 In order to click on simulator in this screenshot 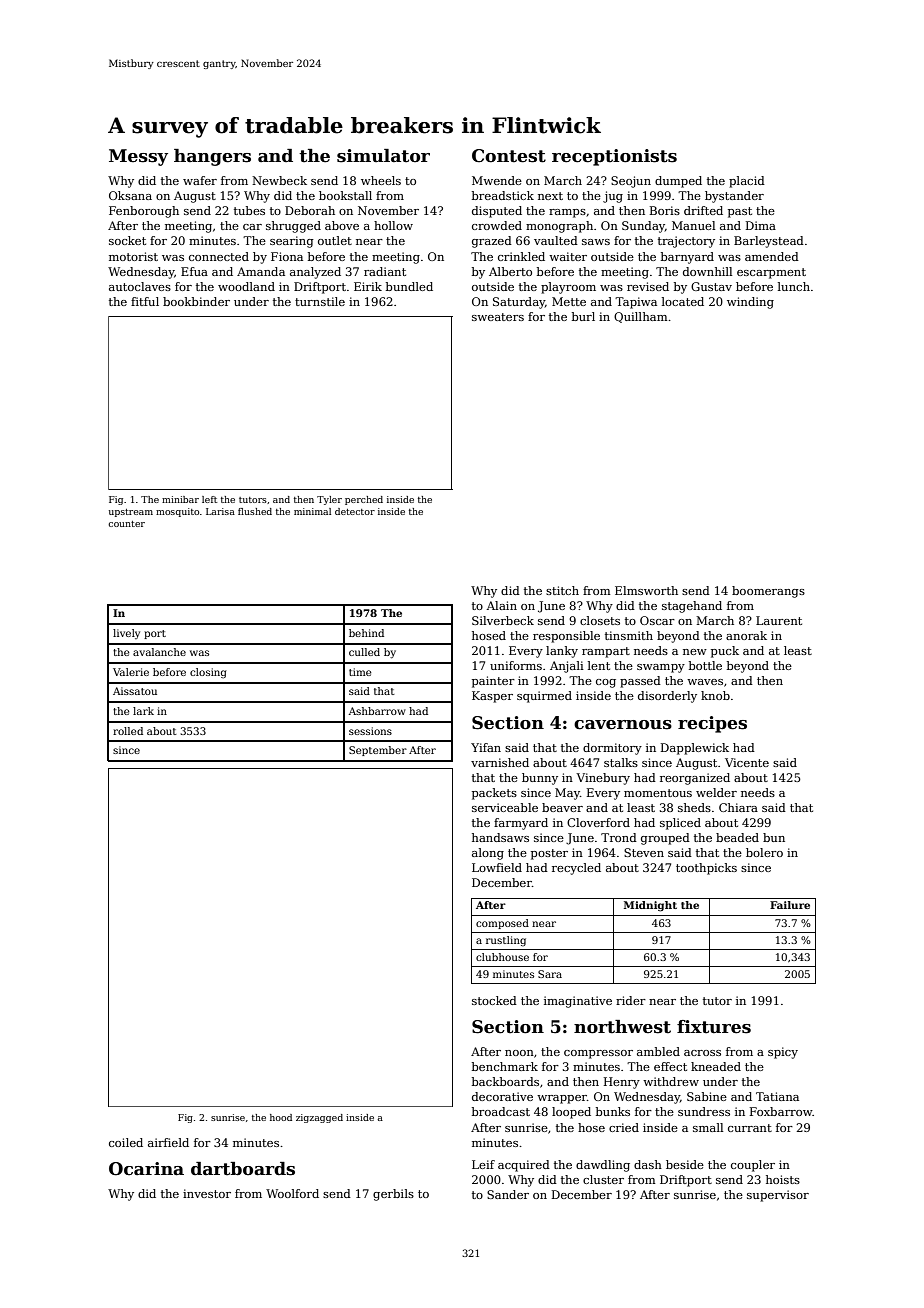, I will do `click(383, 156)`.
